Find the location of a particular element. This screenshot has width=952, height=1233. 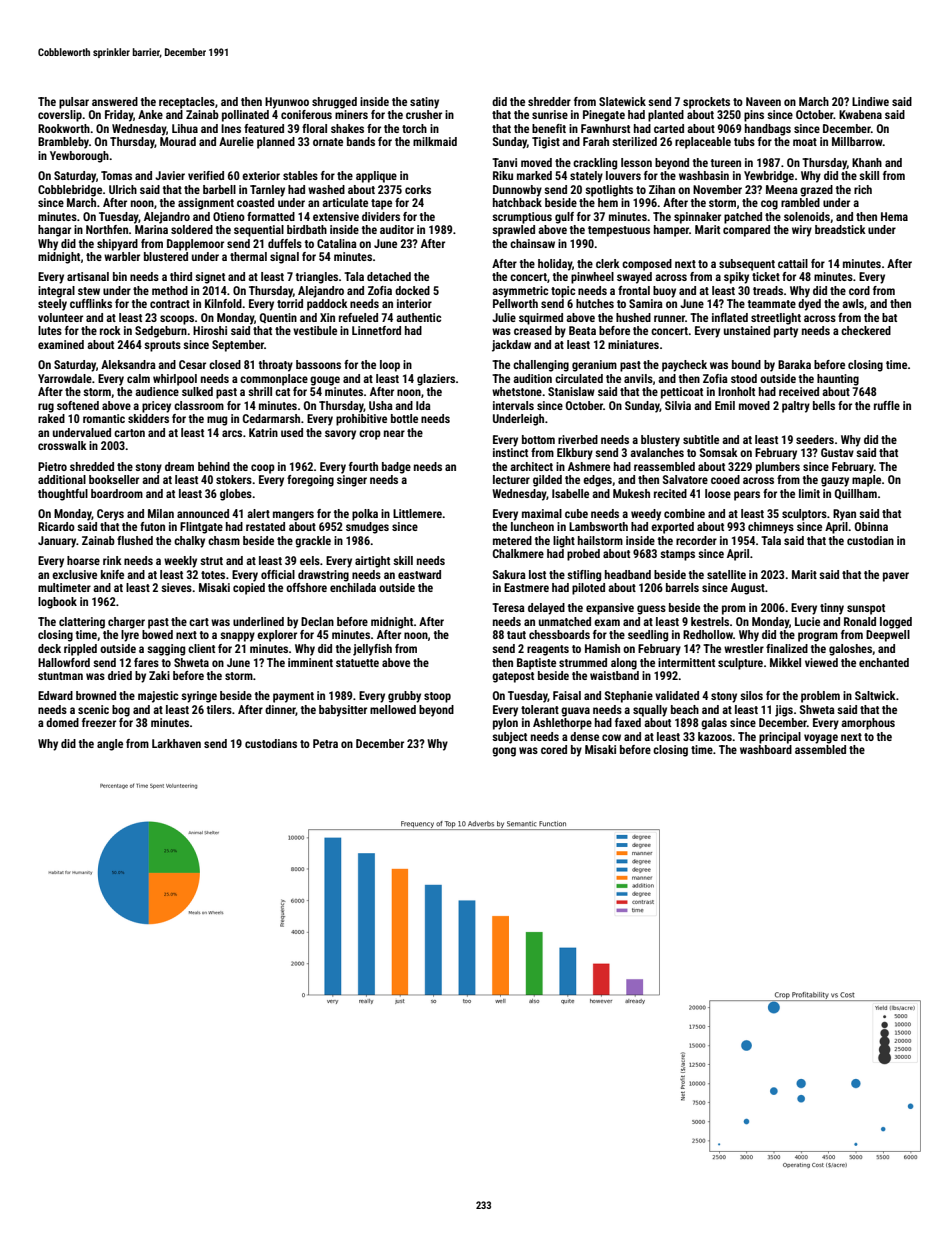

washboard is located at coordinates (766, 749).
